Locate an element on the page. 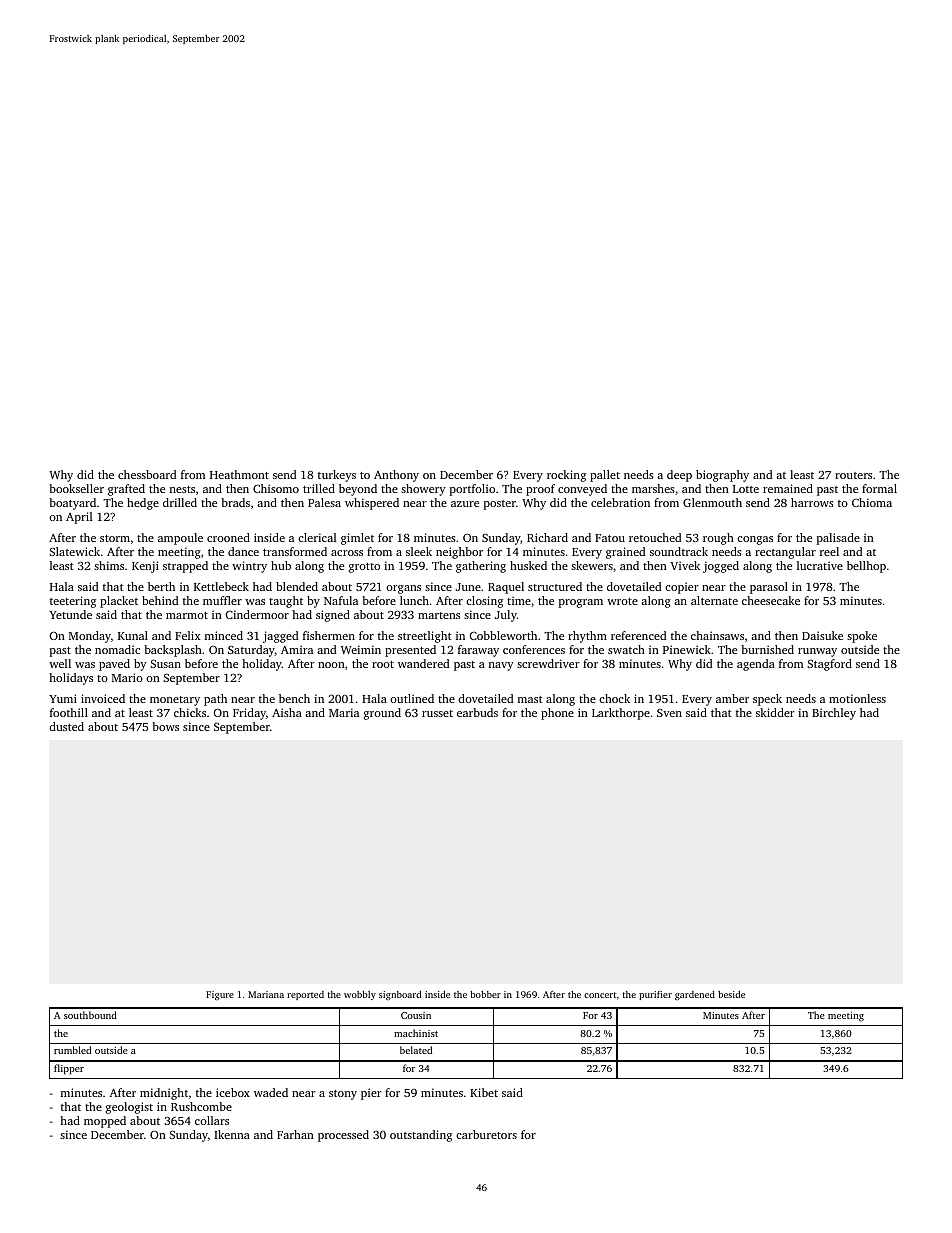  Friday is located at coordinates (249, 714).
